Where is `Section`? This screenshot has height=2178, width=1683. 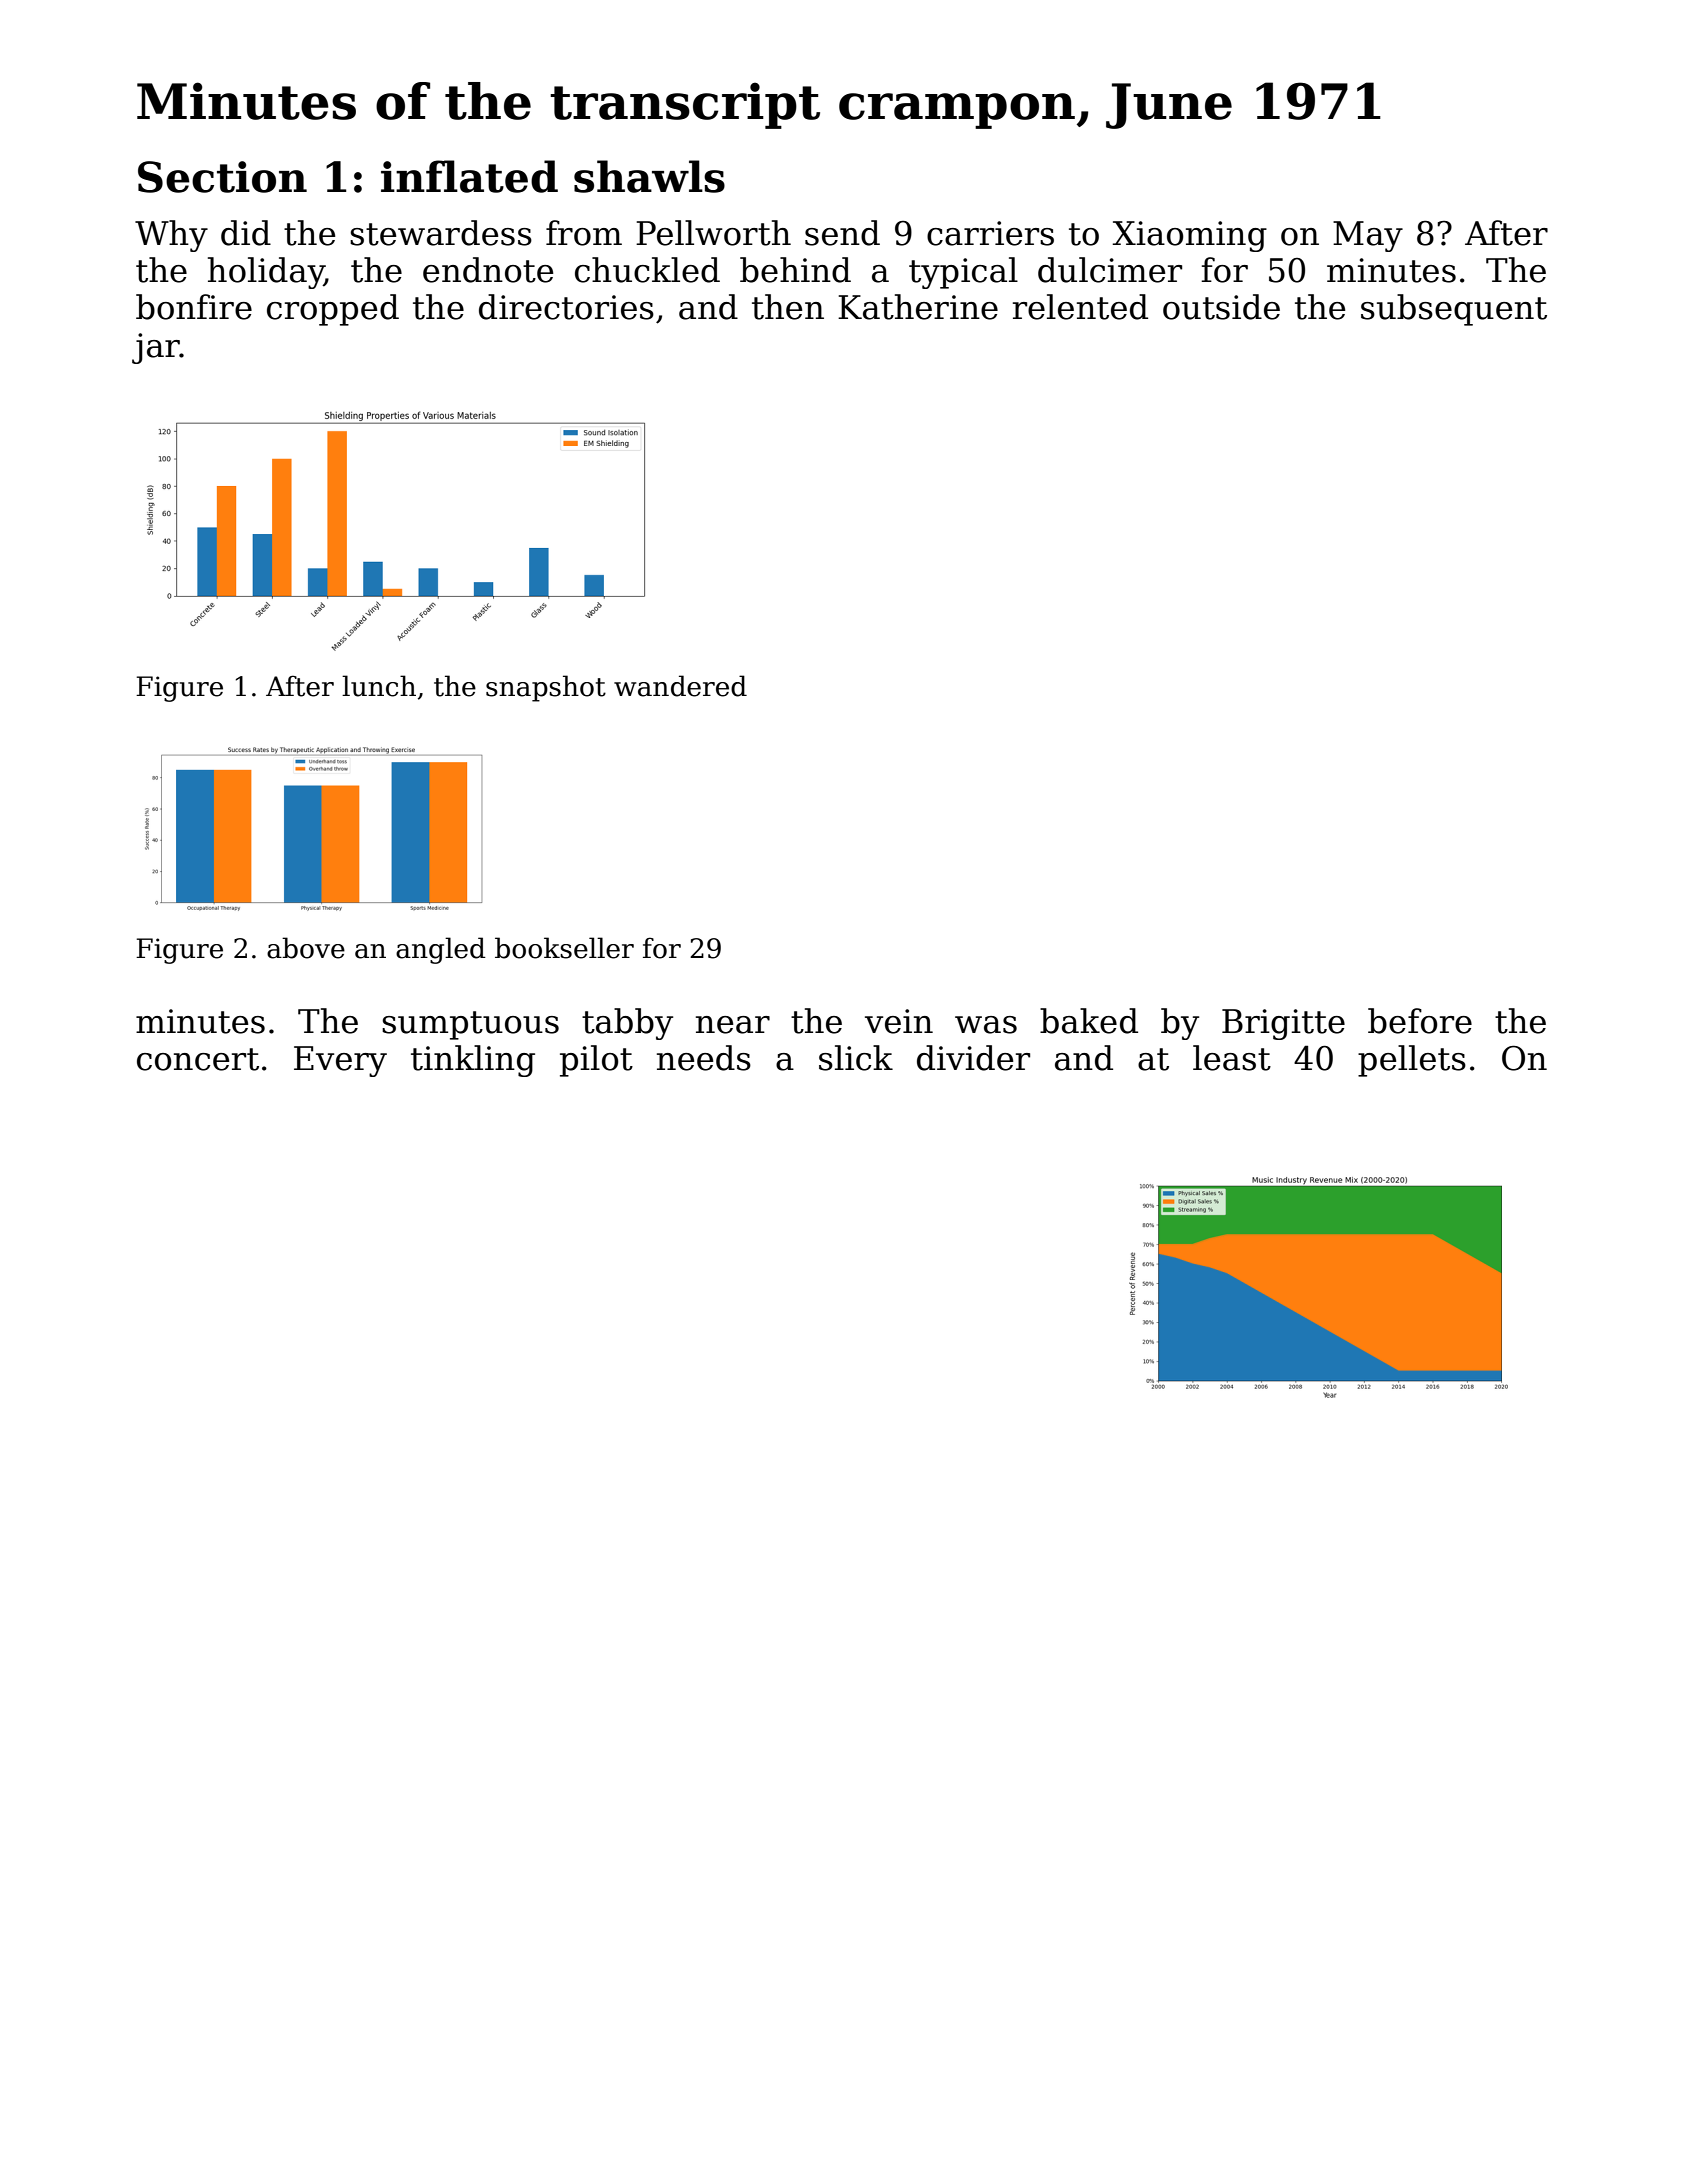
Section is located at coordinates (222, 177).
